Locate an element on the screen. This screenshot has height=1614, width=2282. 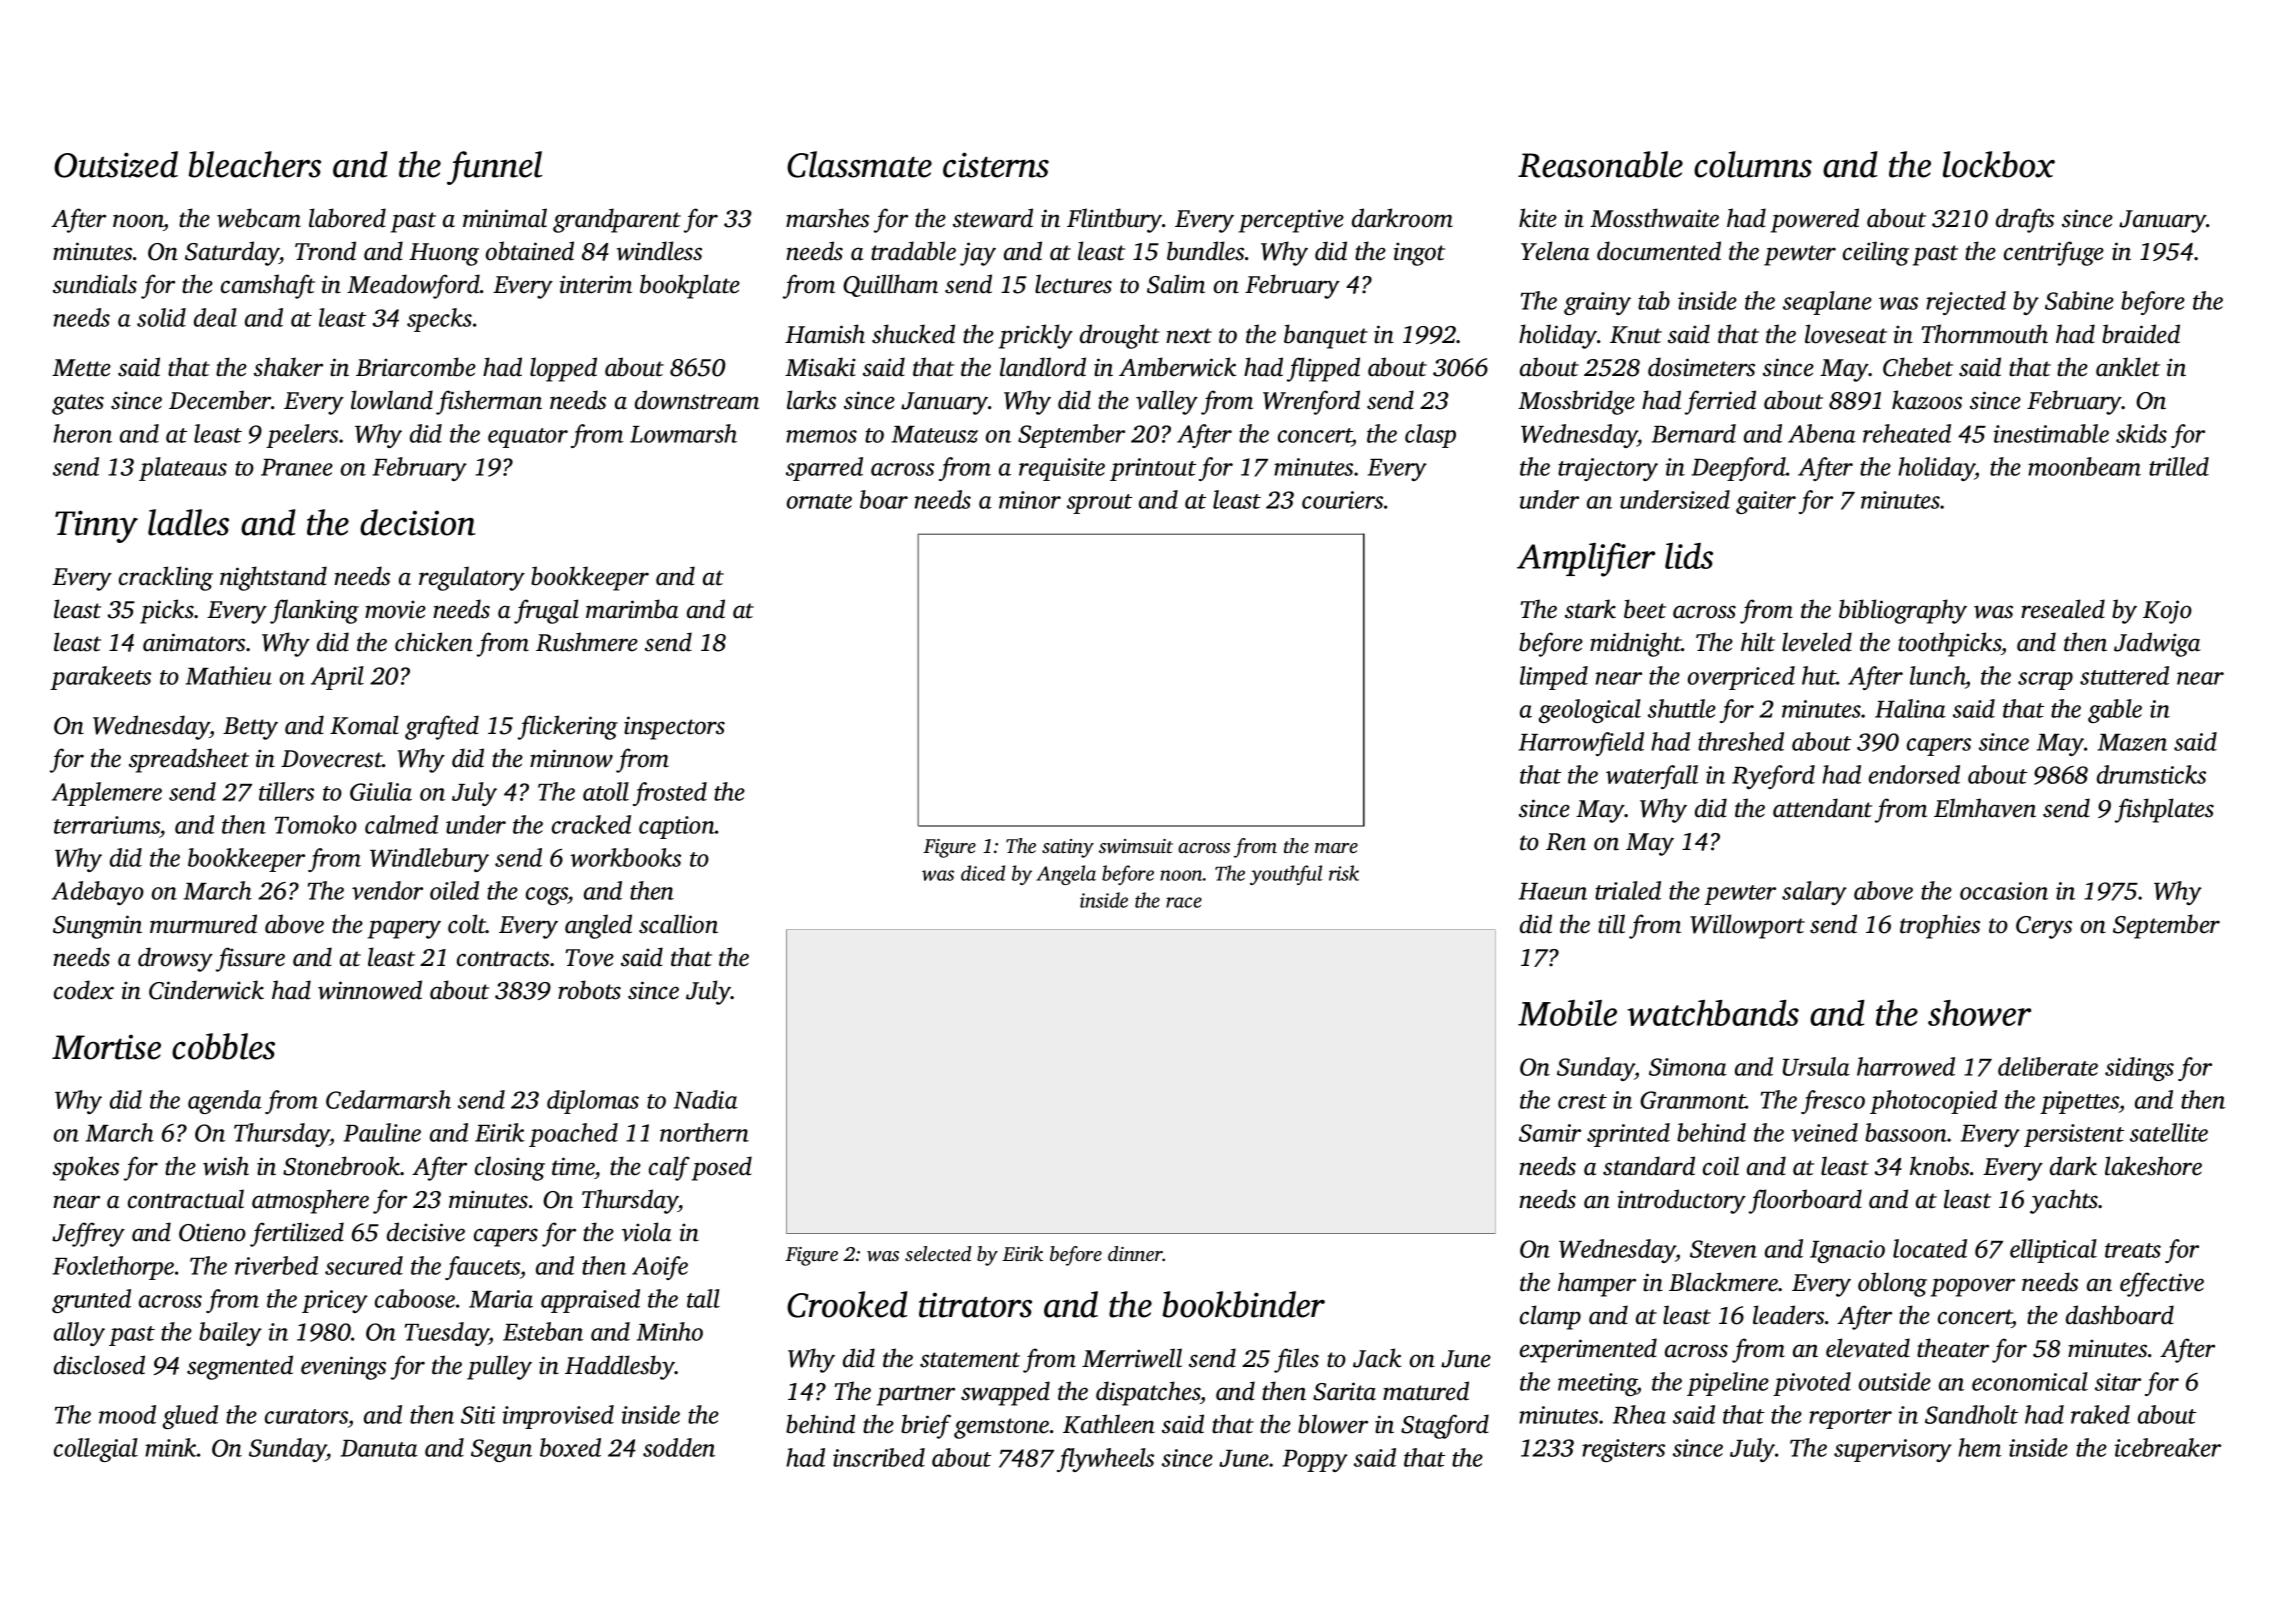
lockbox is located at coordinates (1999, 164).
